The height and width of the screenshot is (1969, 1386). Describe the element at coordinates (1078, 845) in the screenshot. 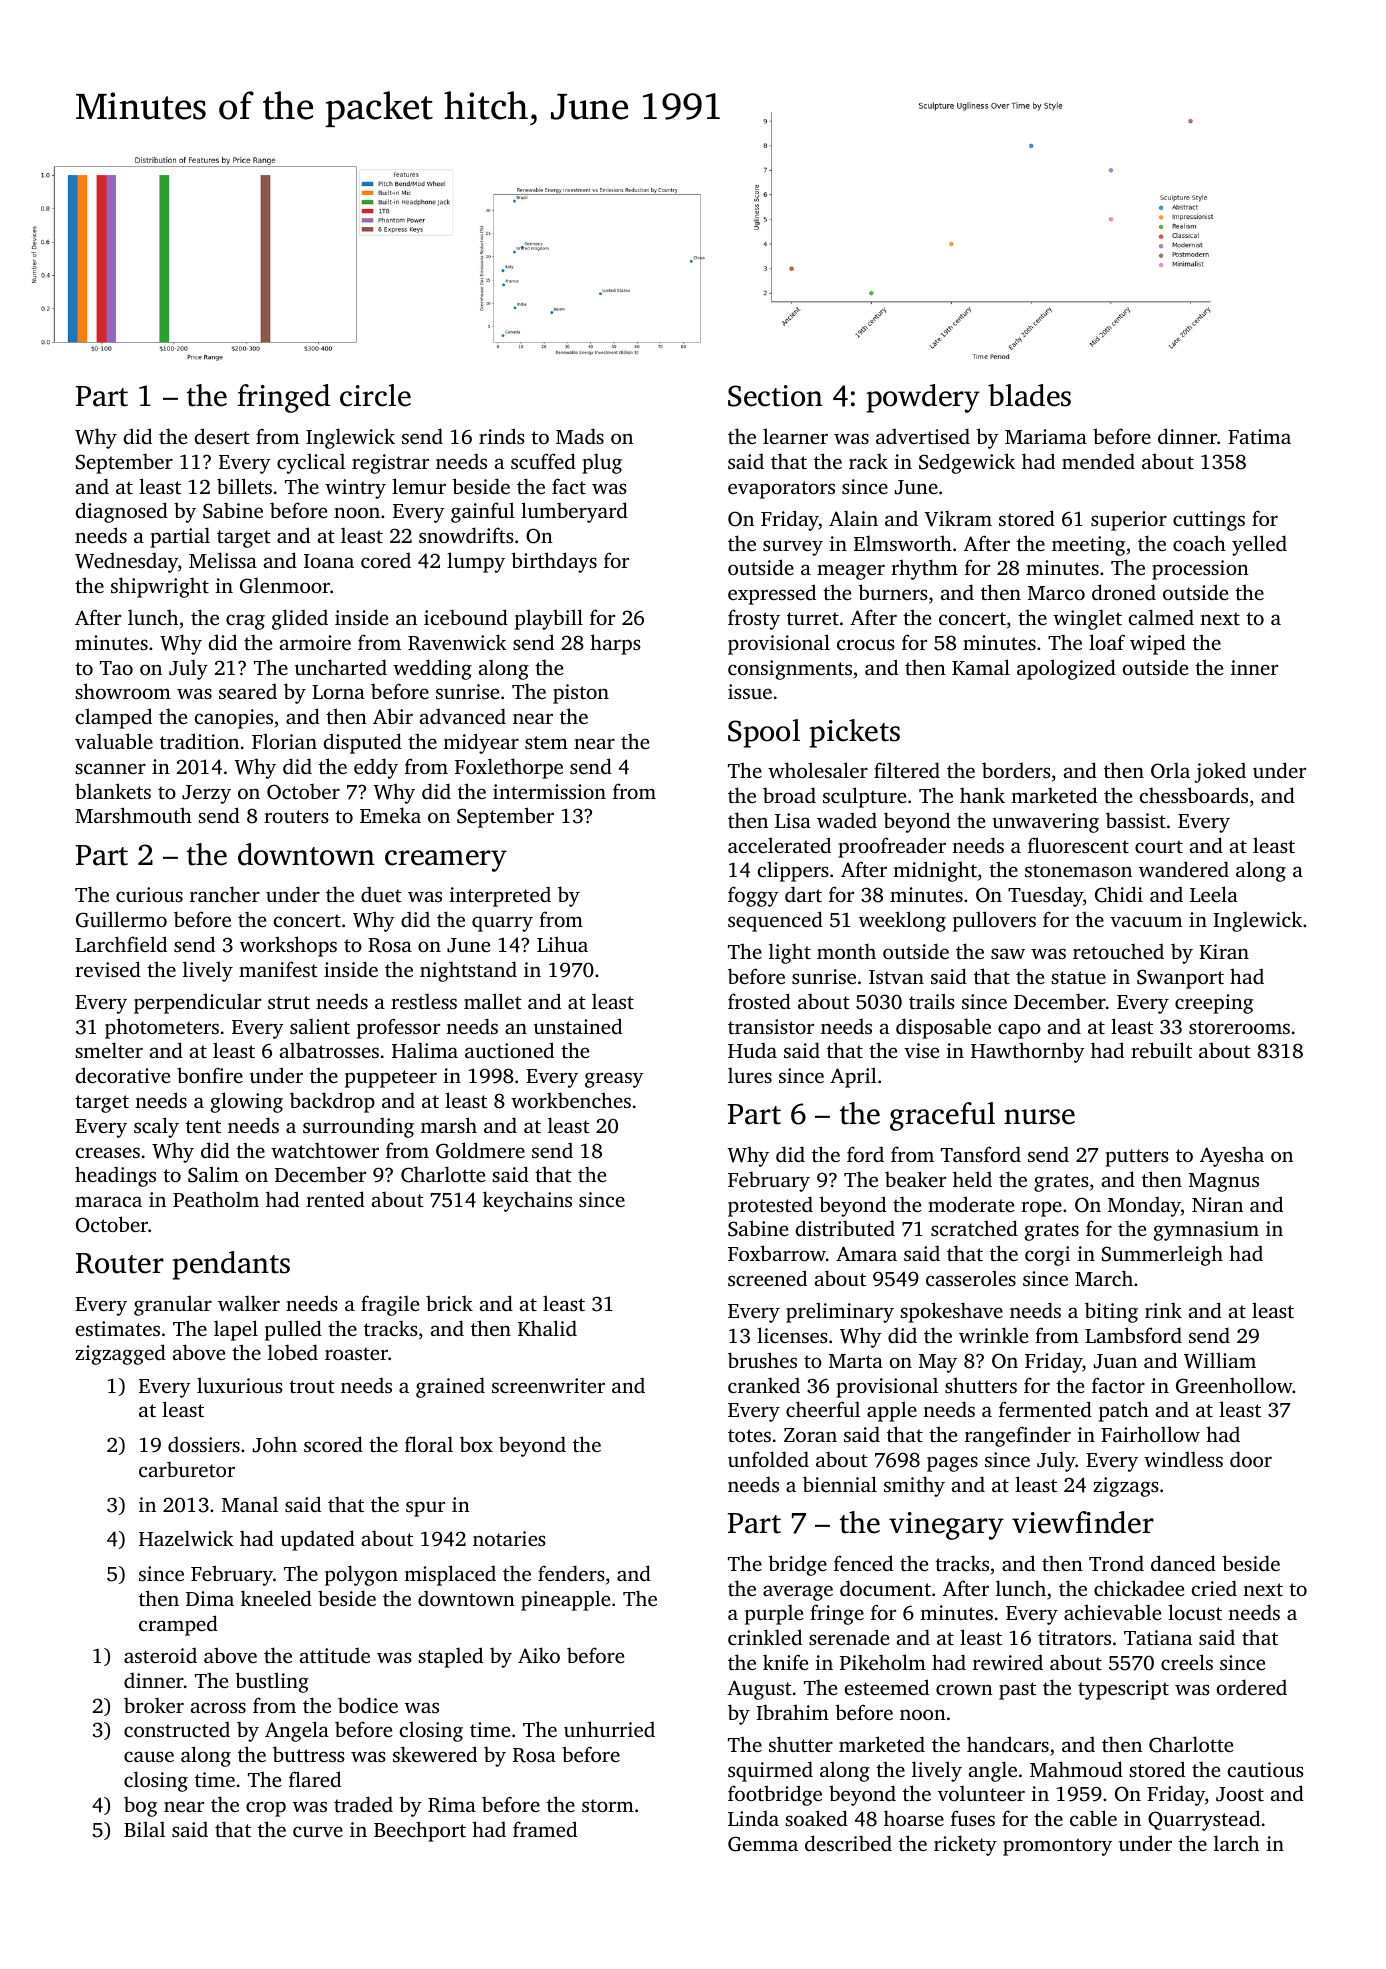

I see `fluorescent` at that location.
